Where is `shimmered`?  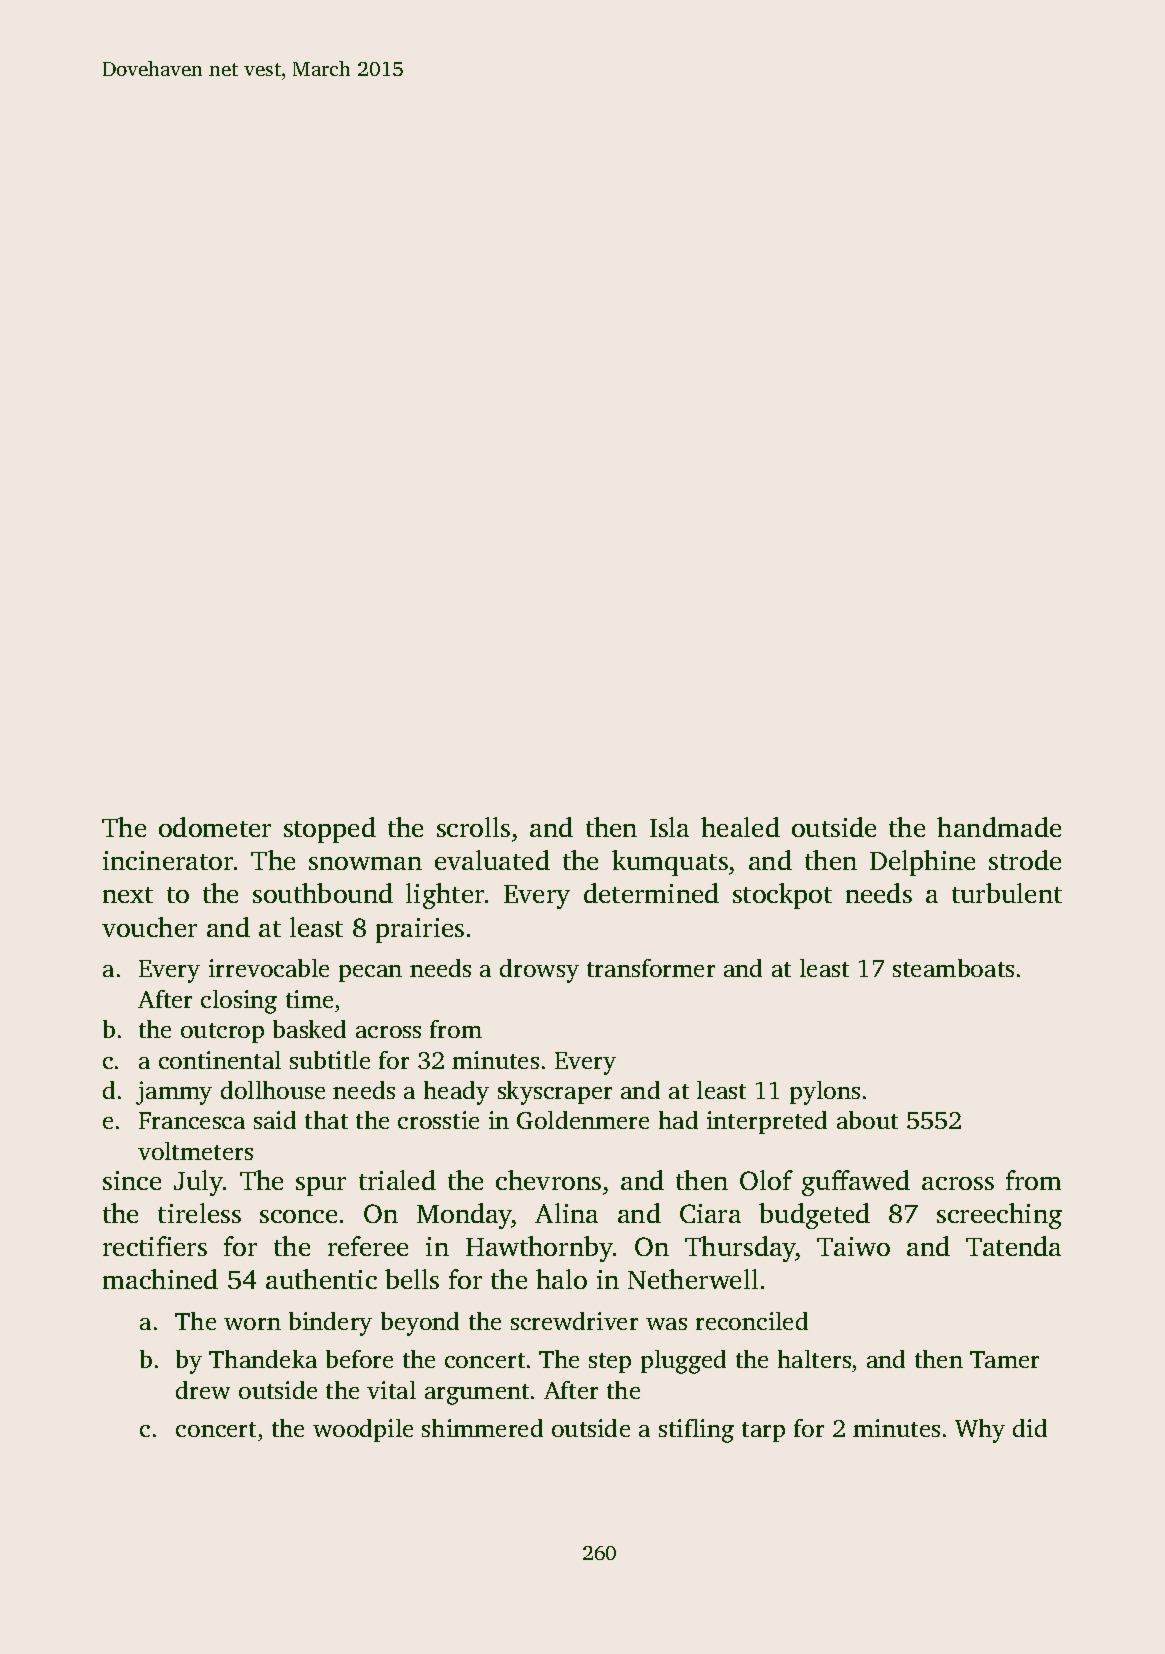
shimmered is located at coordinates (482, 1428).
